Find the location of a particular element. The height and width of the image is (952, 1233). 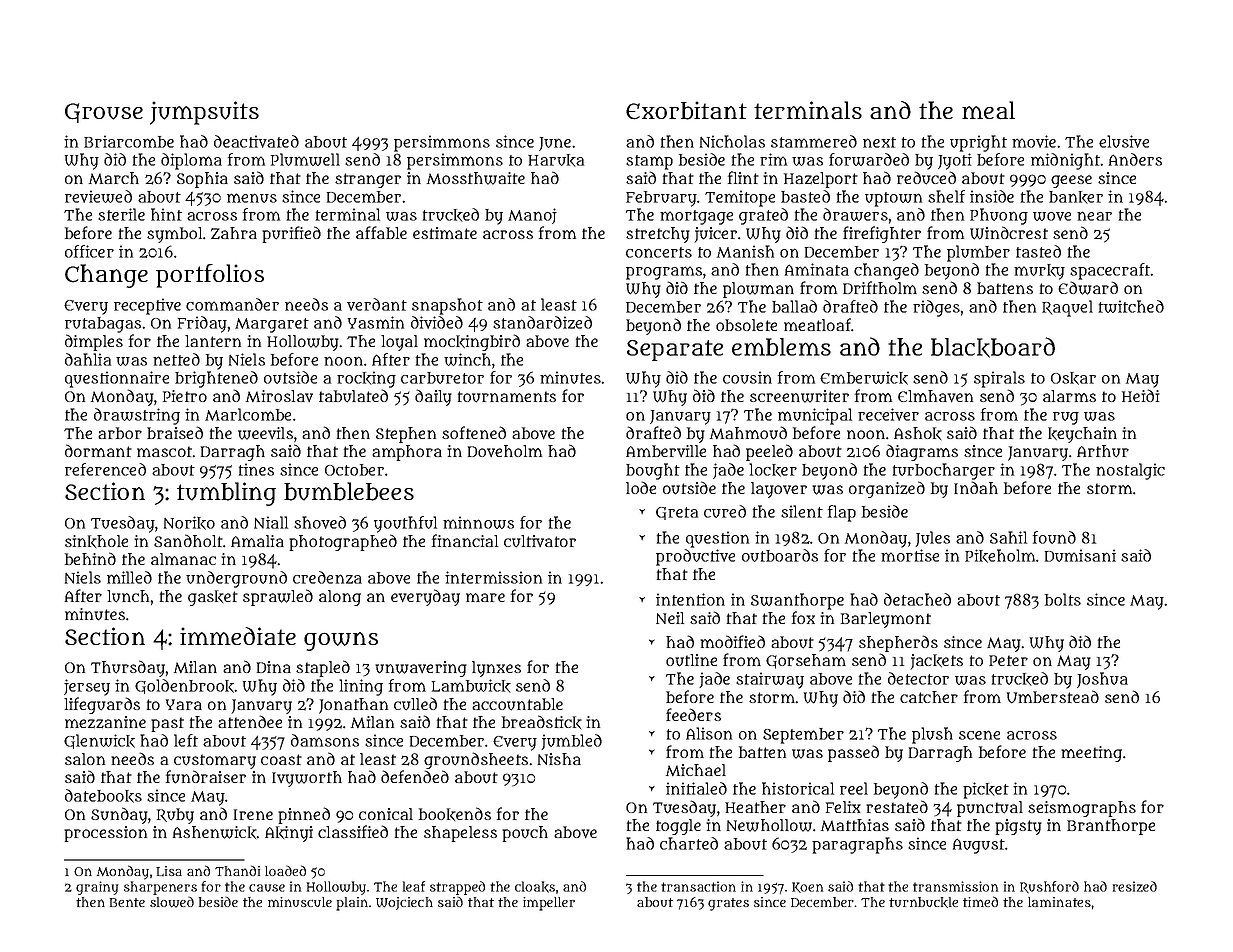

elusive is located at coordinates (1124, 141).
